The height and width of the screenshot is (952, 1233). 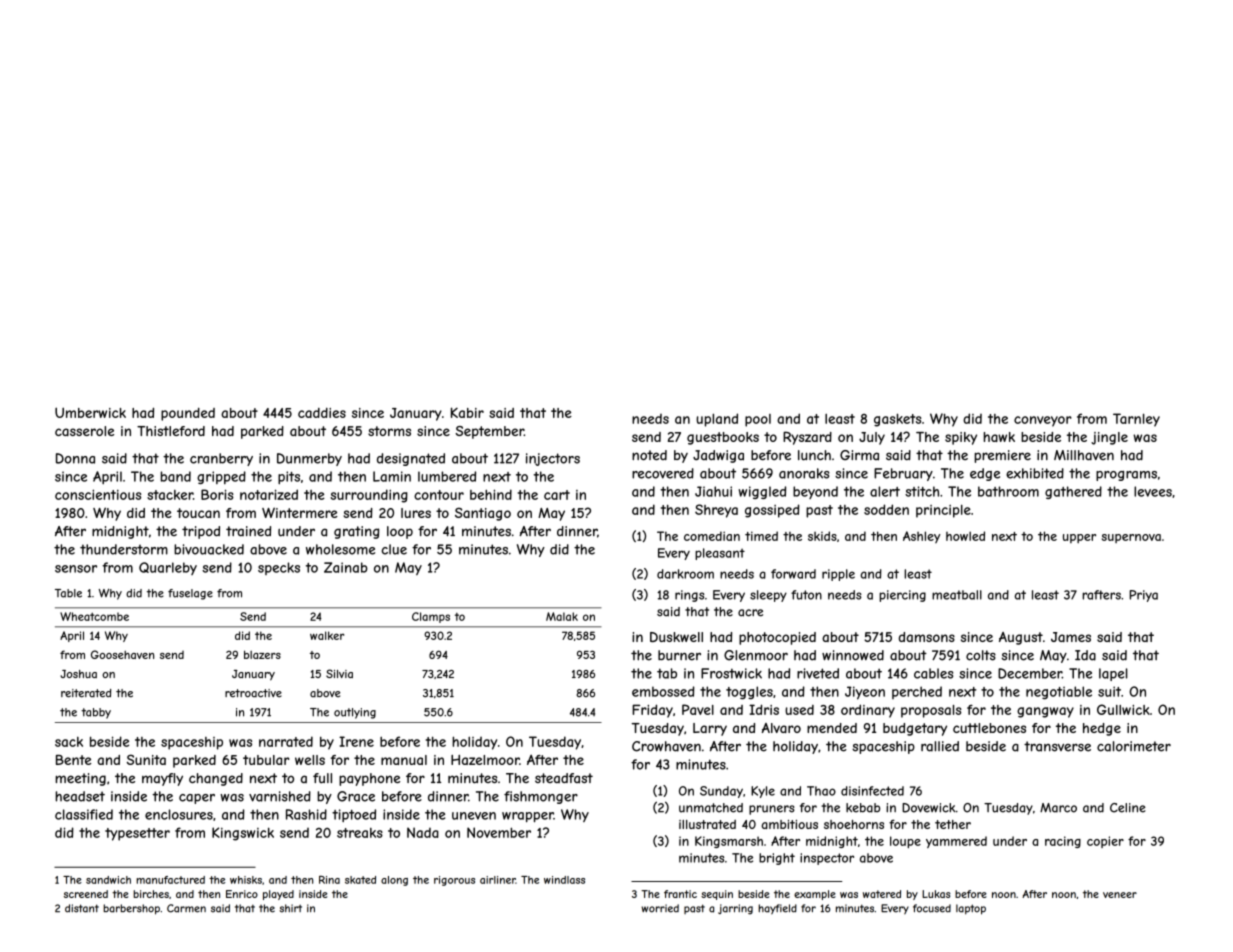 I want to click on meeting, so click(x=80, y=779).
